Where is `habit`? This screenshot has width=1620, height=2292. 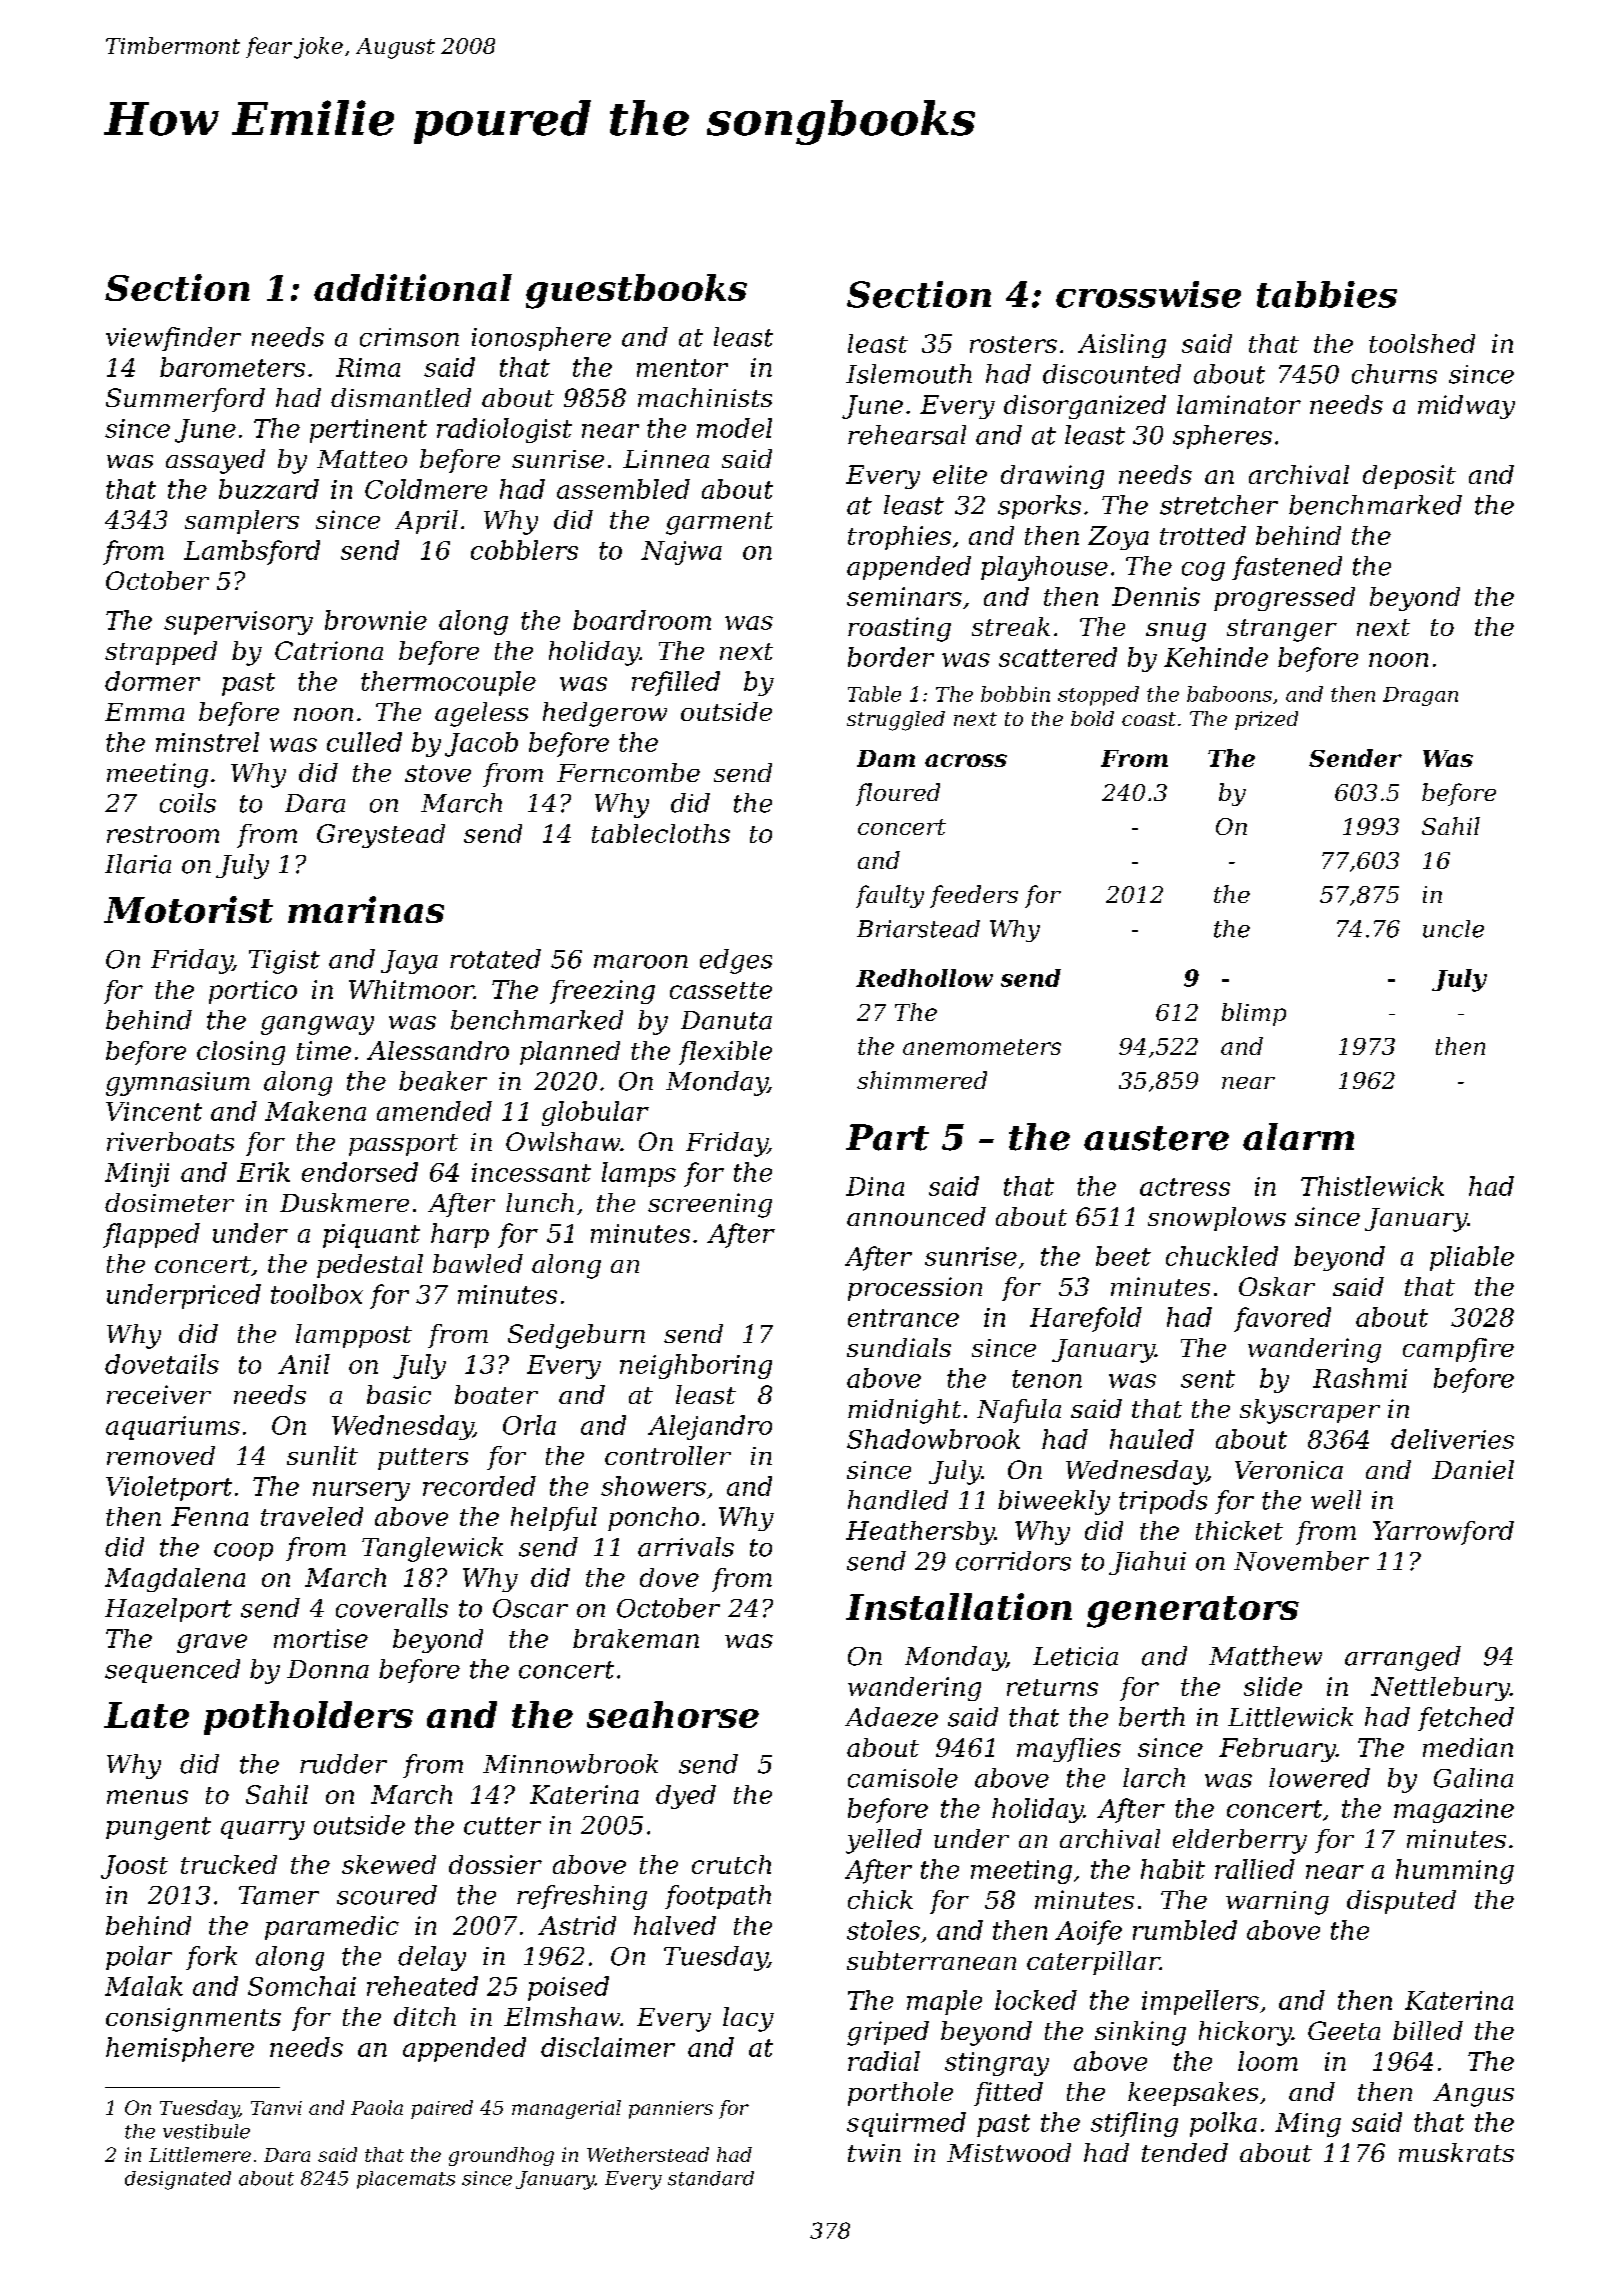
habit is located at coordinates (1173, 1869).
